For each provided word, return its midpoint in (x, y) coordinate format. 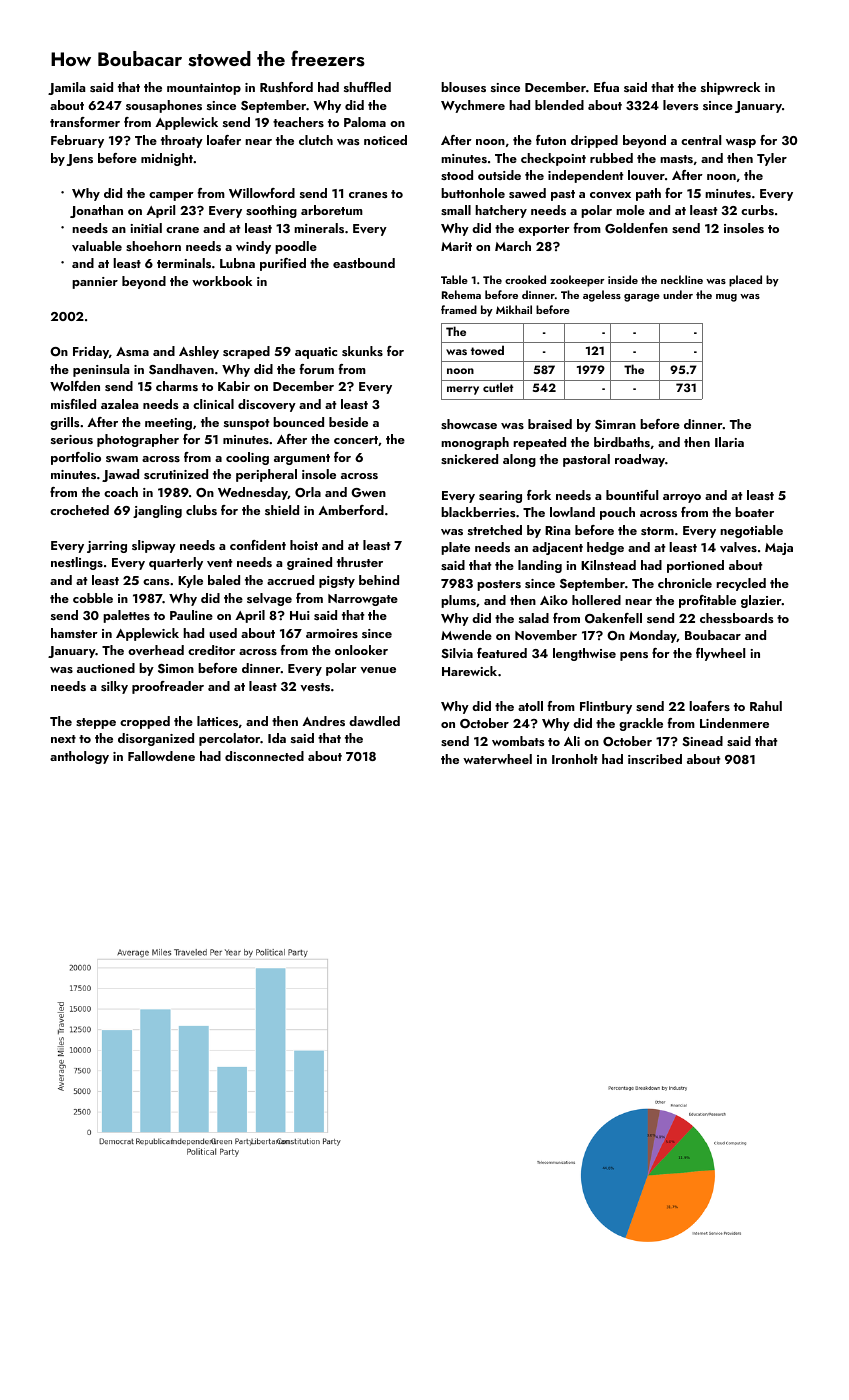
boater (754, 512)
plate (455, 548)
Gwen (368, 493)
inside (623, 279)
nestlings (77, 563)
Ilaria (729, 442)
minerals (319, 228)
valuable (97, 246)
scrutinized (176, 474)
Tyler (772, 159)
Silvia (457, 653)
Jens (79, 160)
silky (114, 687)
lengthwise (584, 654)
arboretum (332, 210)
